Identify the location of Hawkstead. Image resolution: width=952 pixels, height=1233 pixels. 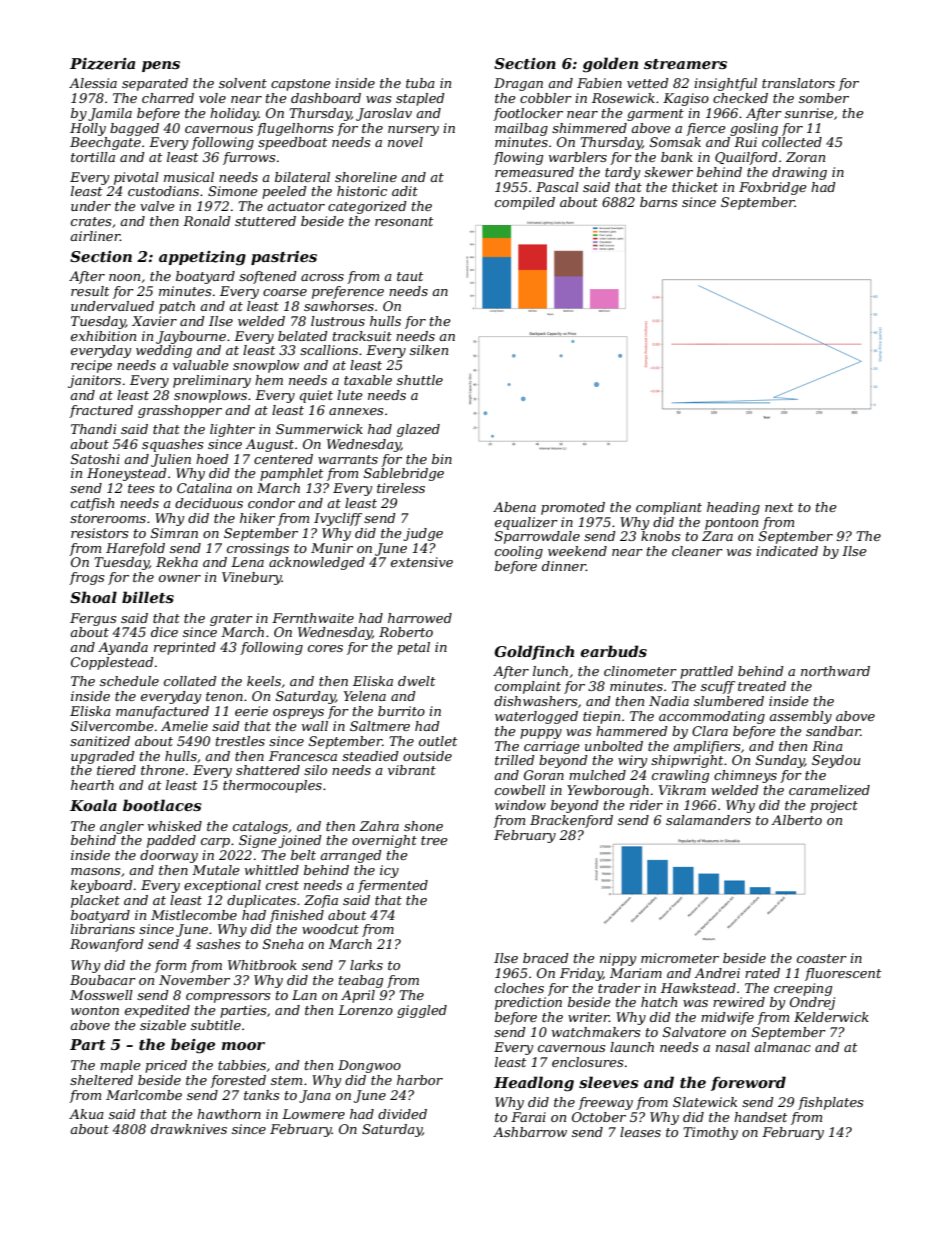
(698, 988).
